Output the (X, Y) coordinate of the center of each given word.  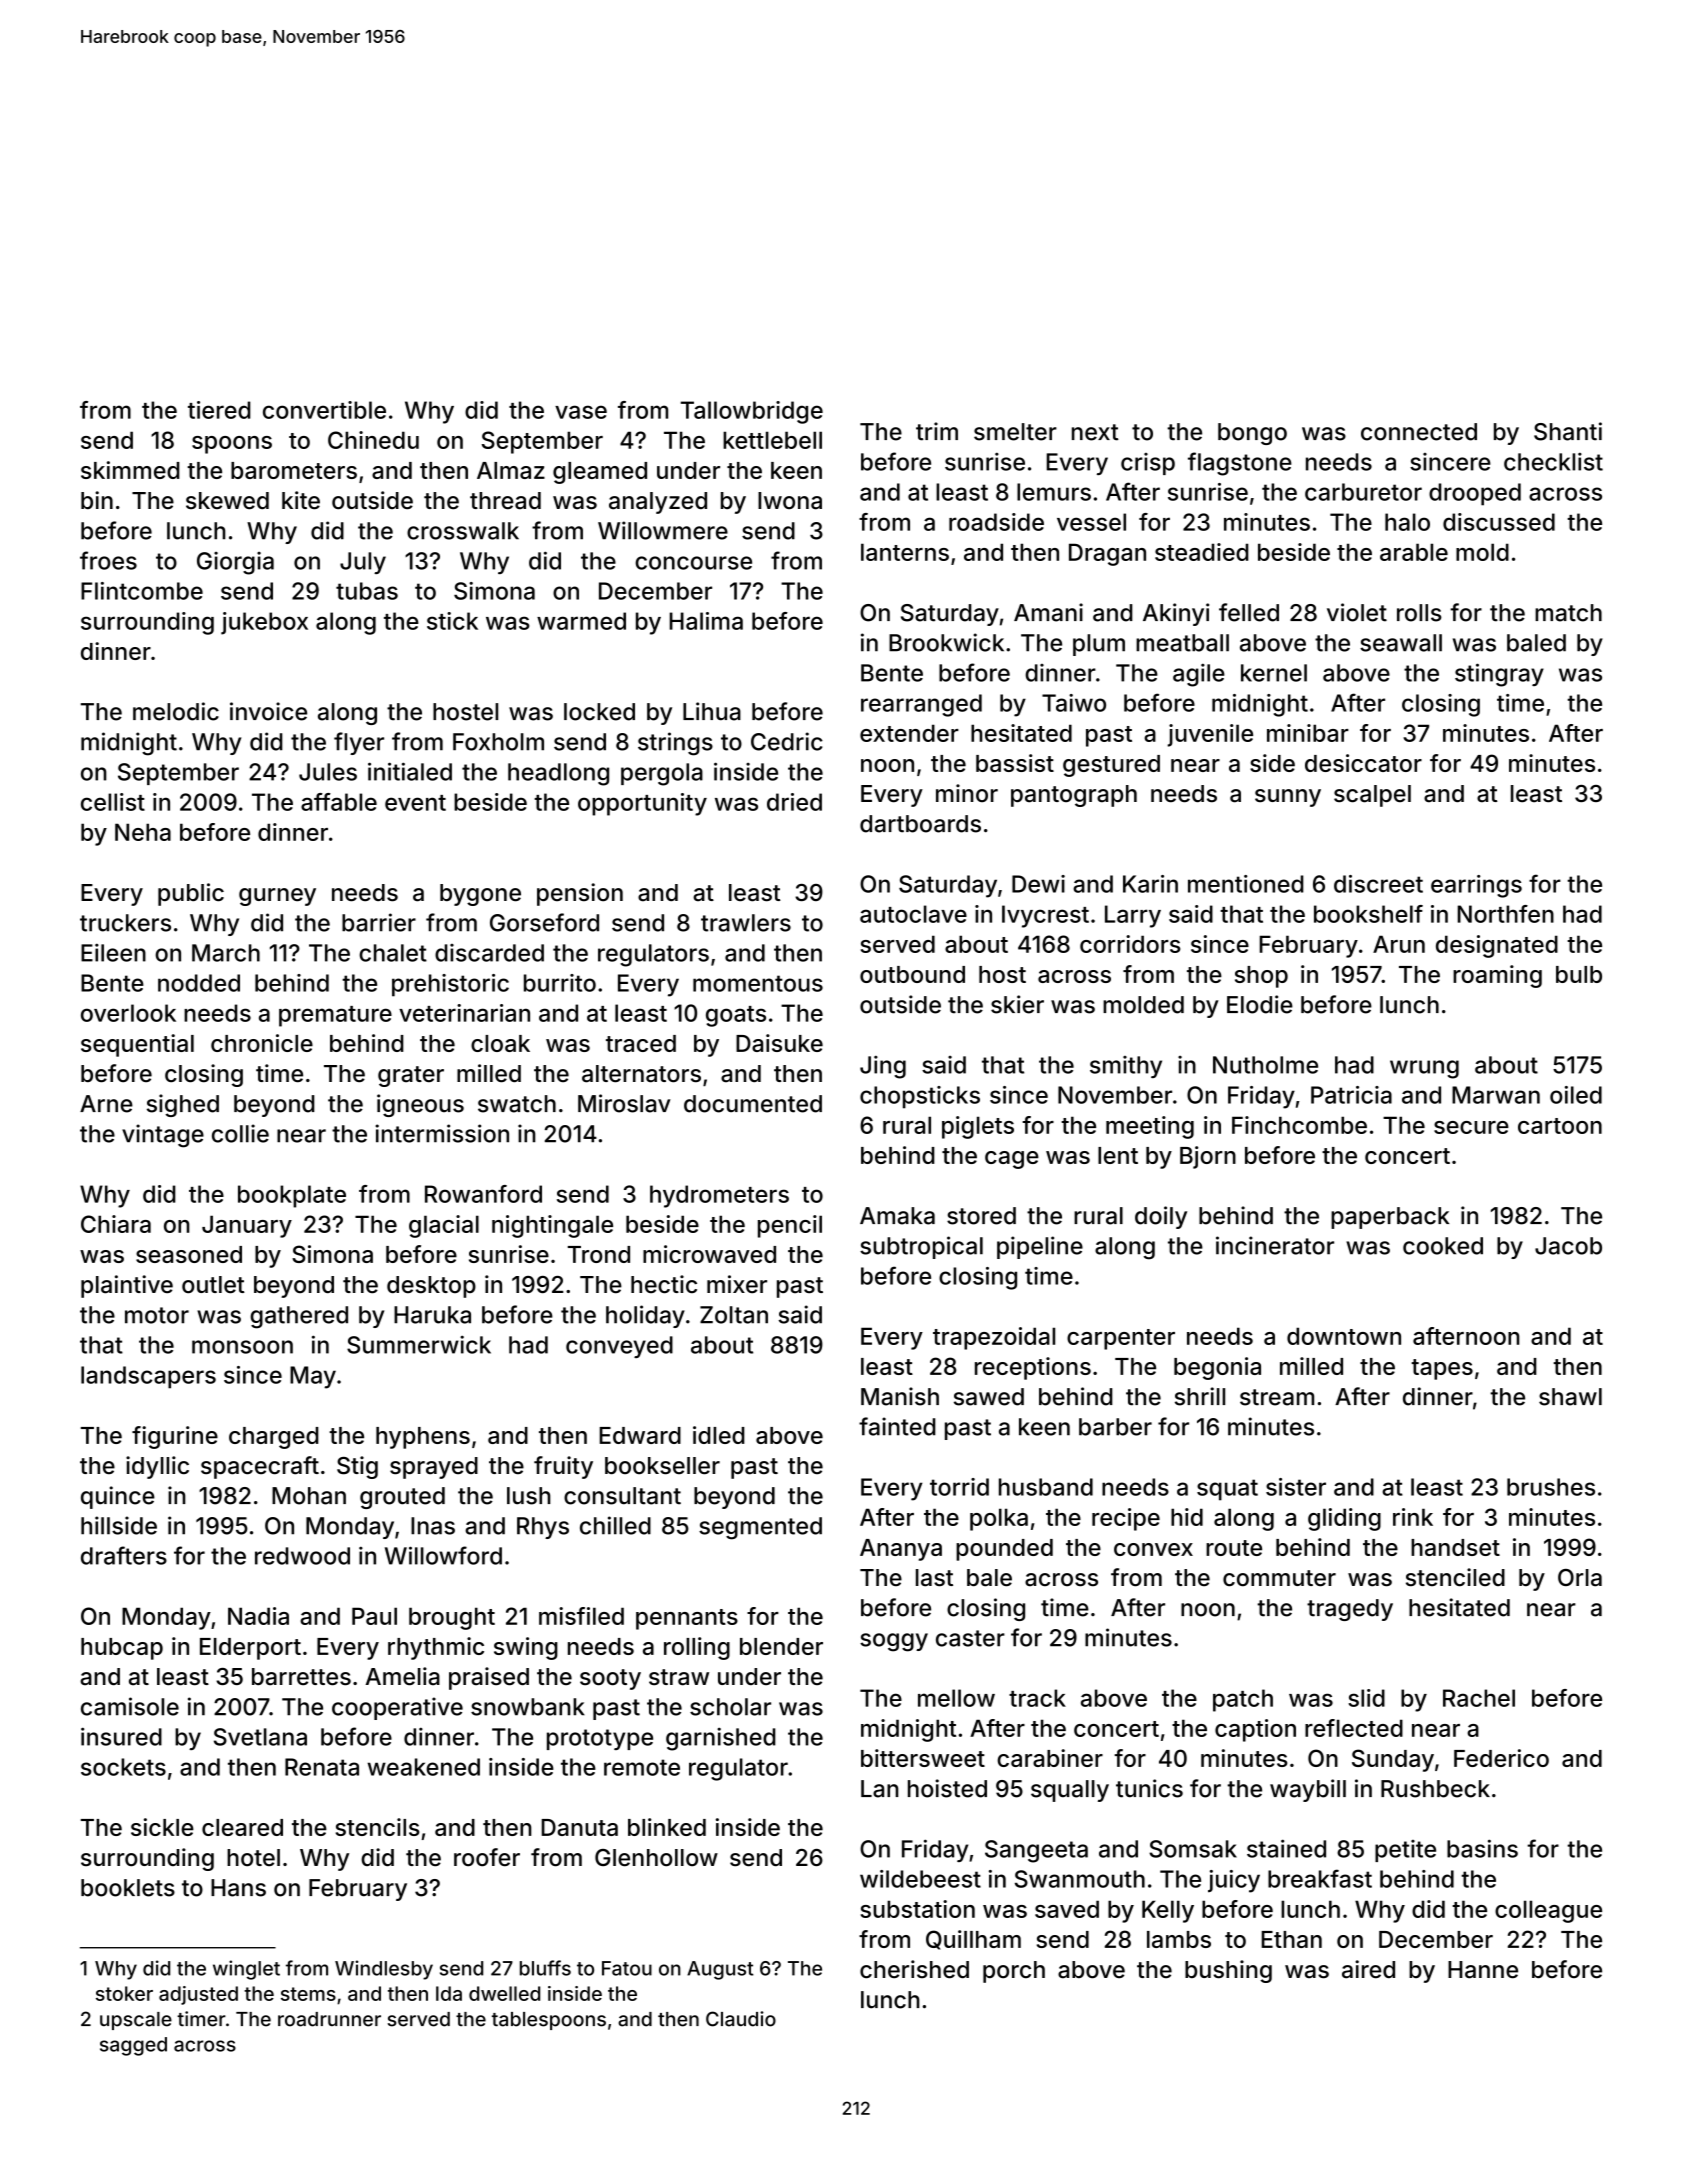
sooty (610, 1679)
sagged (133, 2046)
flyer (359, 743)
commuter (1279, 1578)
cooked (1443, 1246)
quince (118, 1497)
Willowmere (663, 530)
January (247, 1226)
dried (794, 802)
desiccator (1363, 763)
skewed (227, 501)
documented (753, 1104)
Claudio (741, 2019)
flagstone (1240, 464)
